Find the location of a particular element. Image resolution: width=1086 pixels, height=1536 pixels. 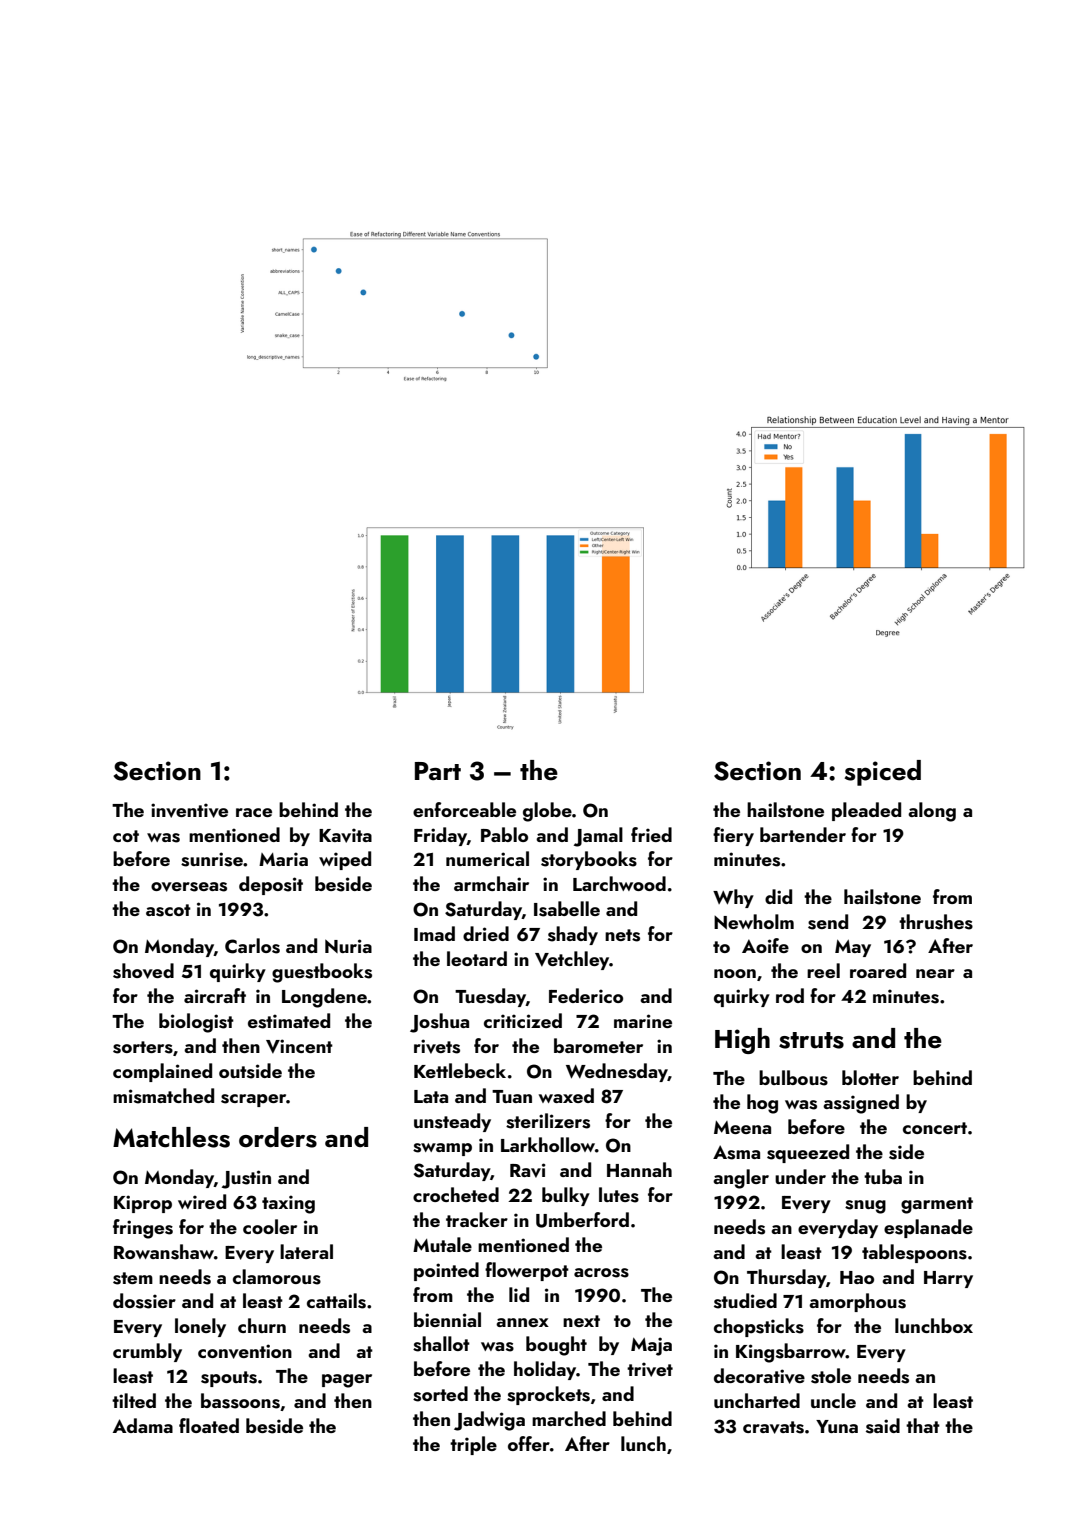

spiced is located at coordinates (883, 773).
